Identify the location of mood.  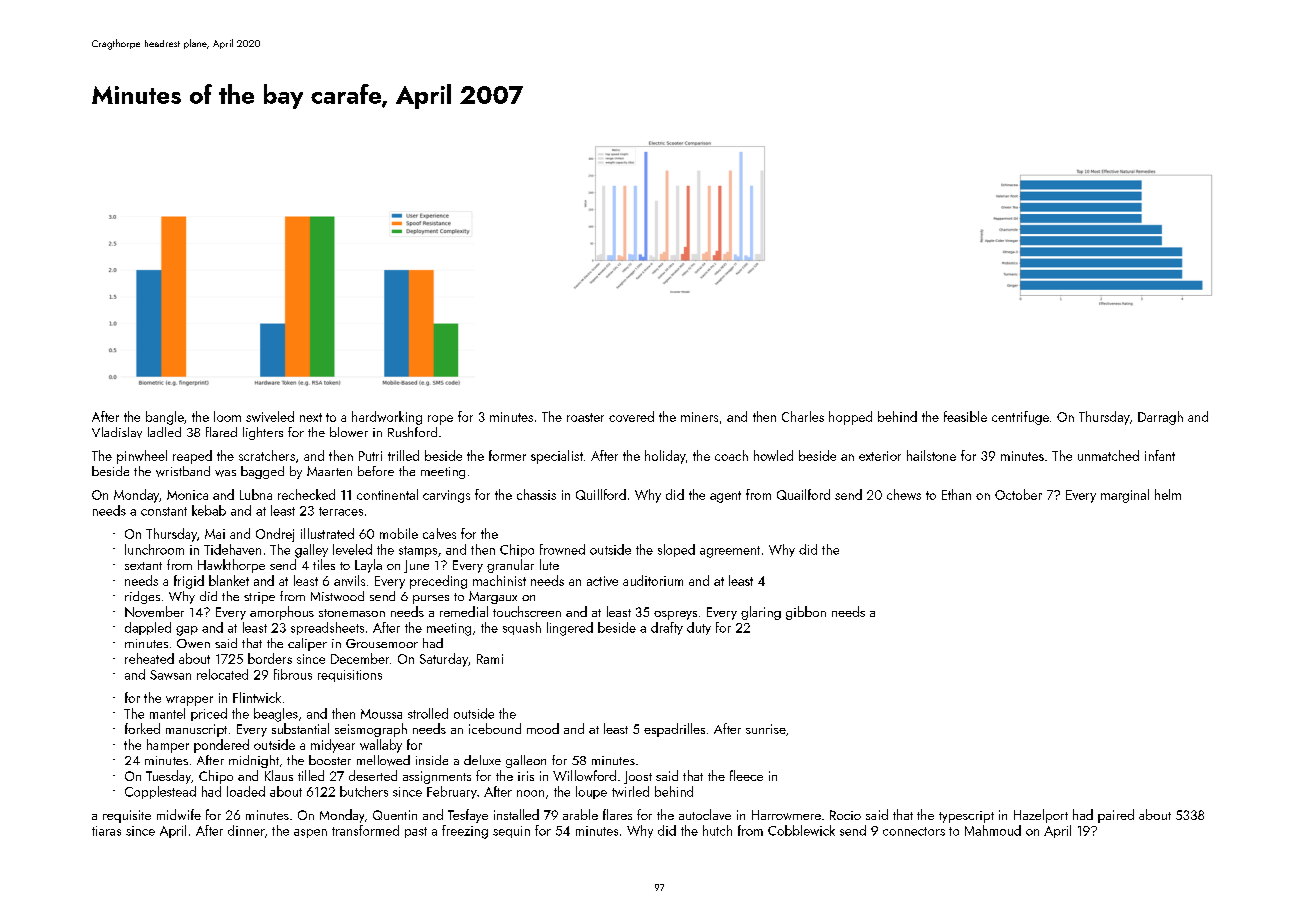
(543, 728).
